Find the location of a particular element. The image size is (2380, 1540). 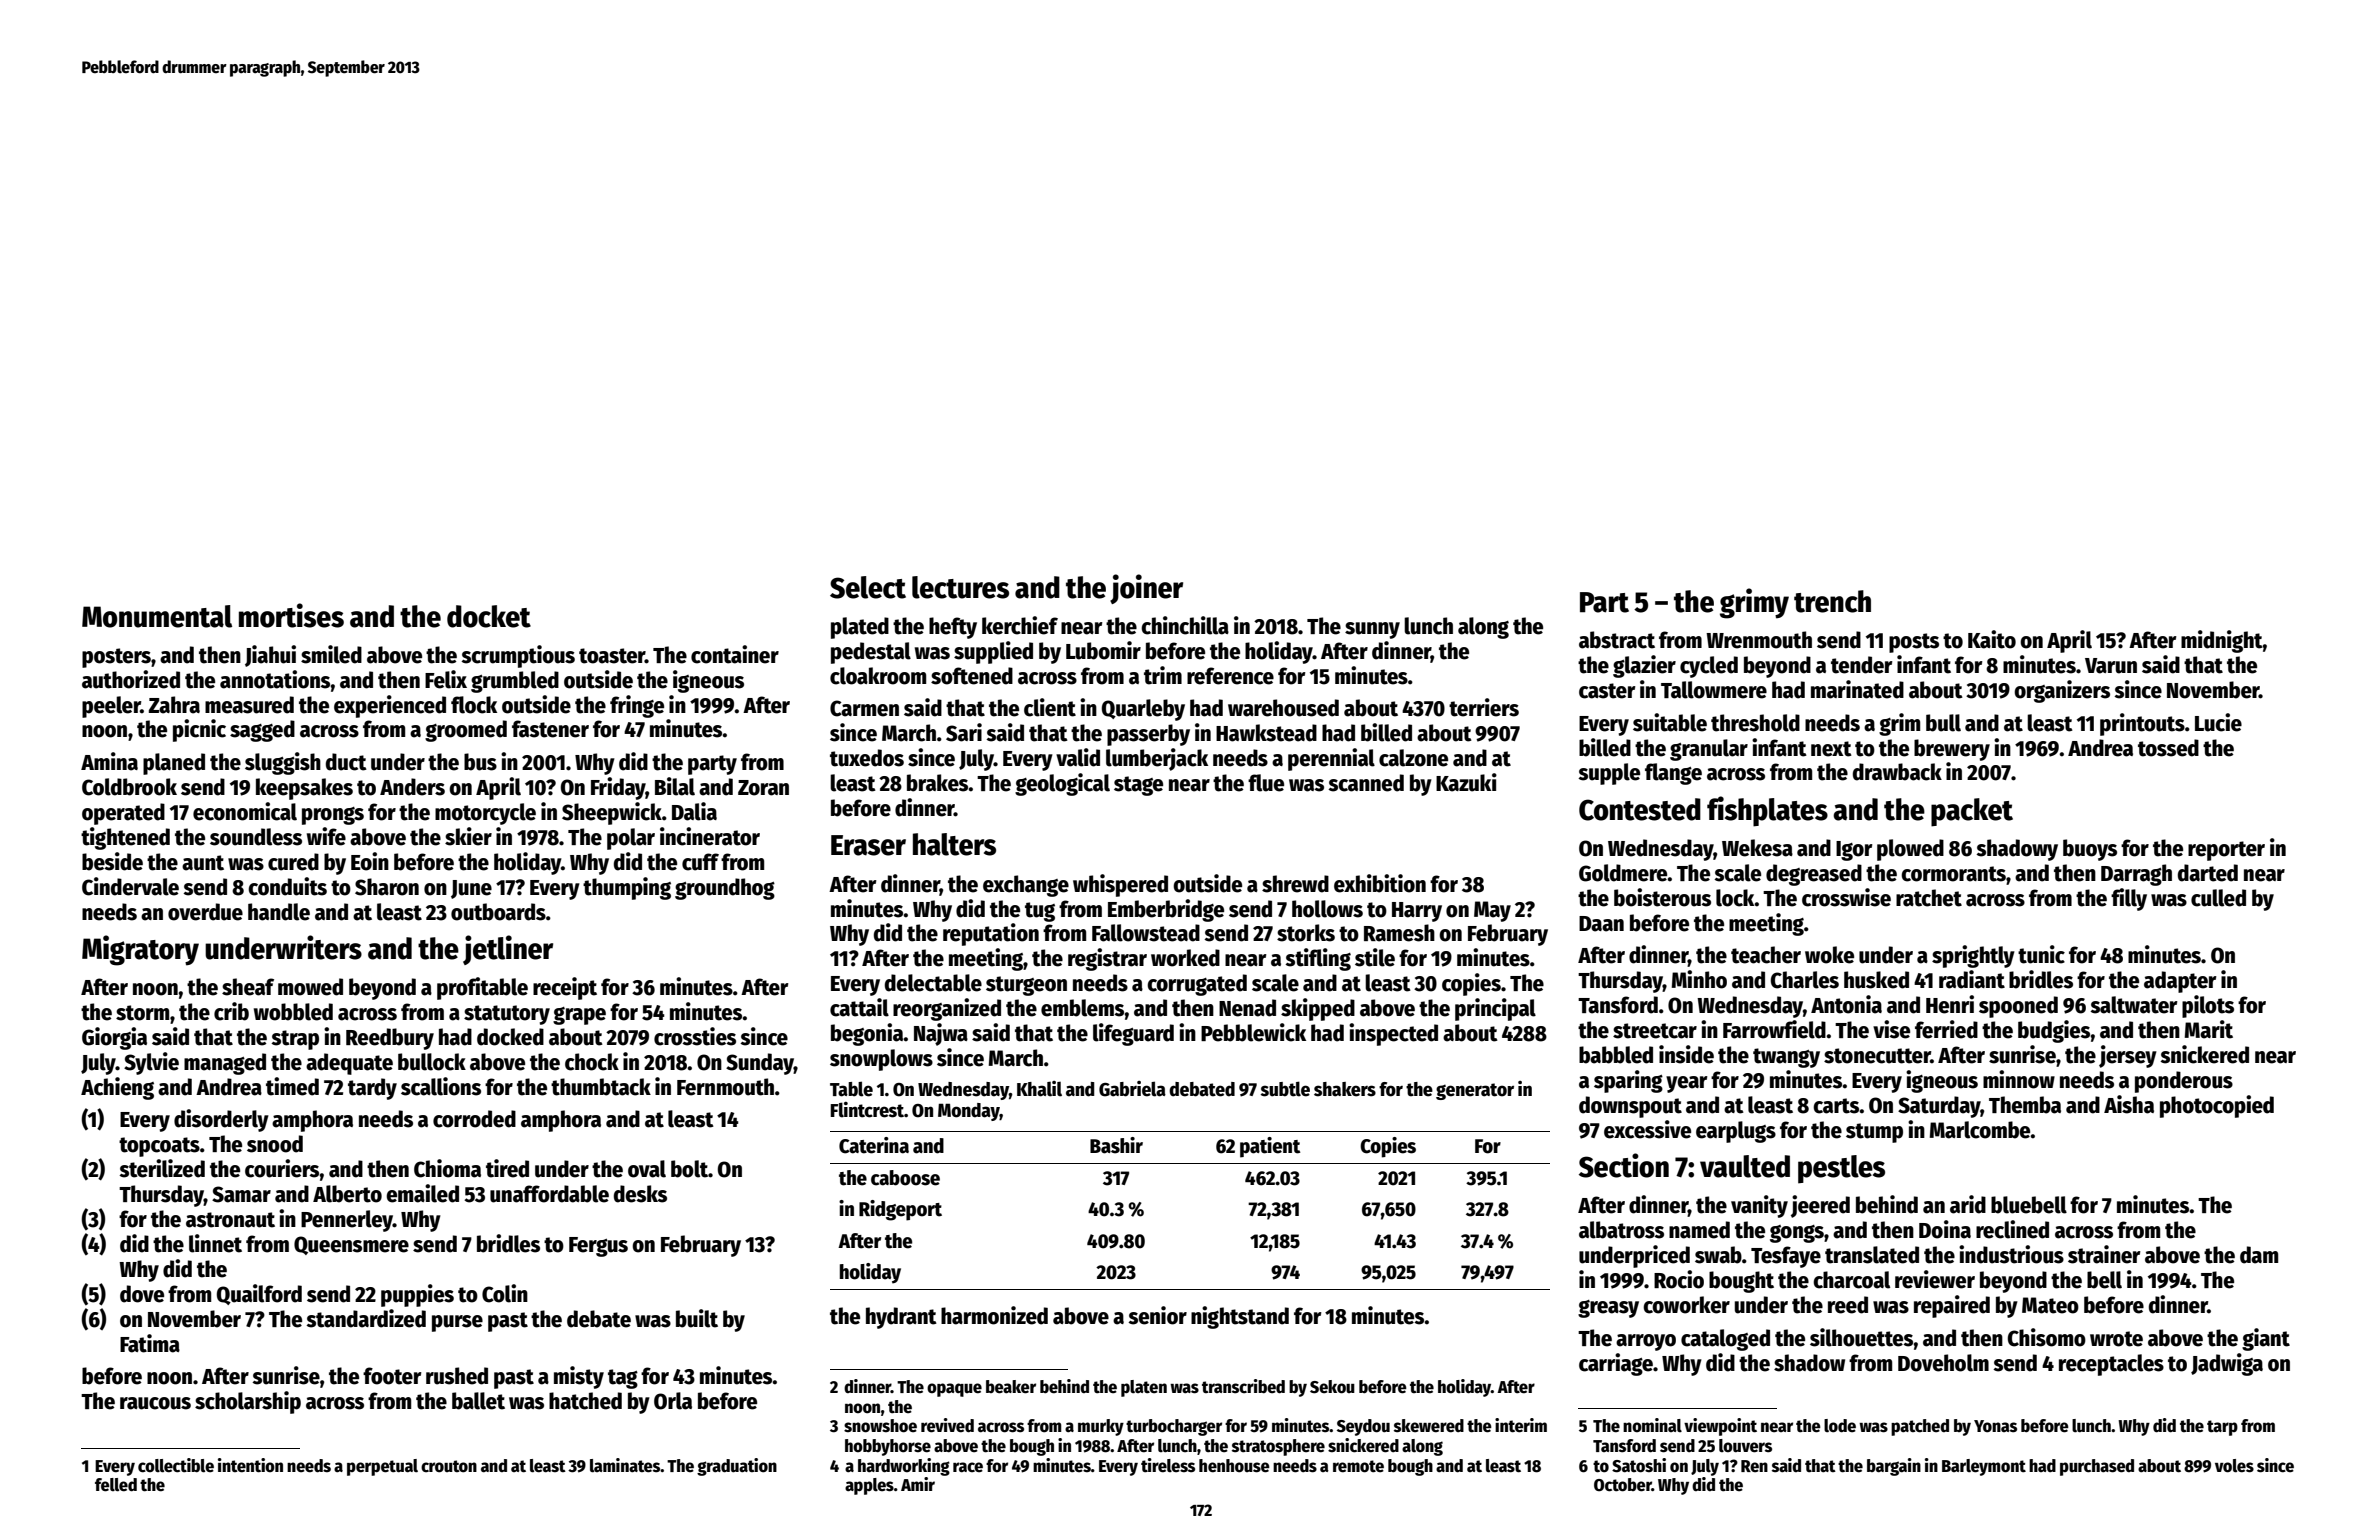

midnight is located at coordinates (2222, 641).
